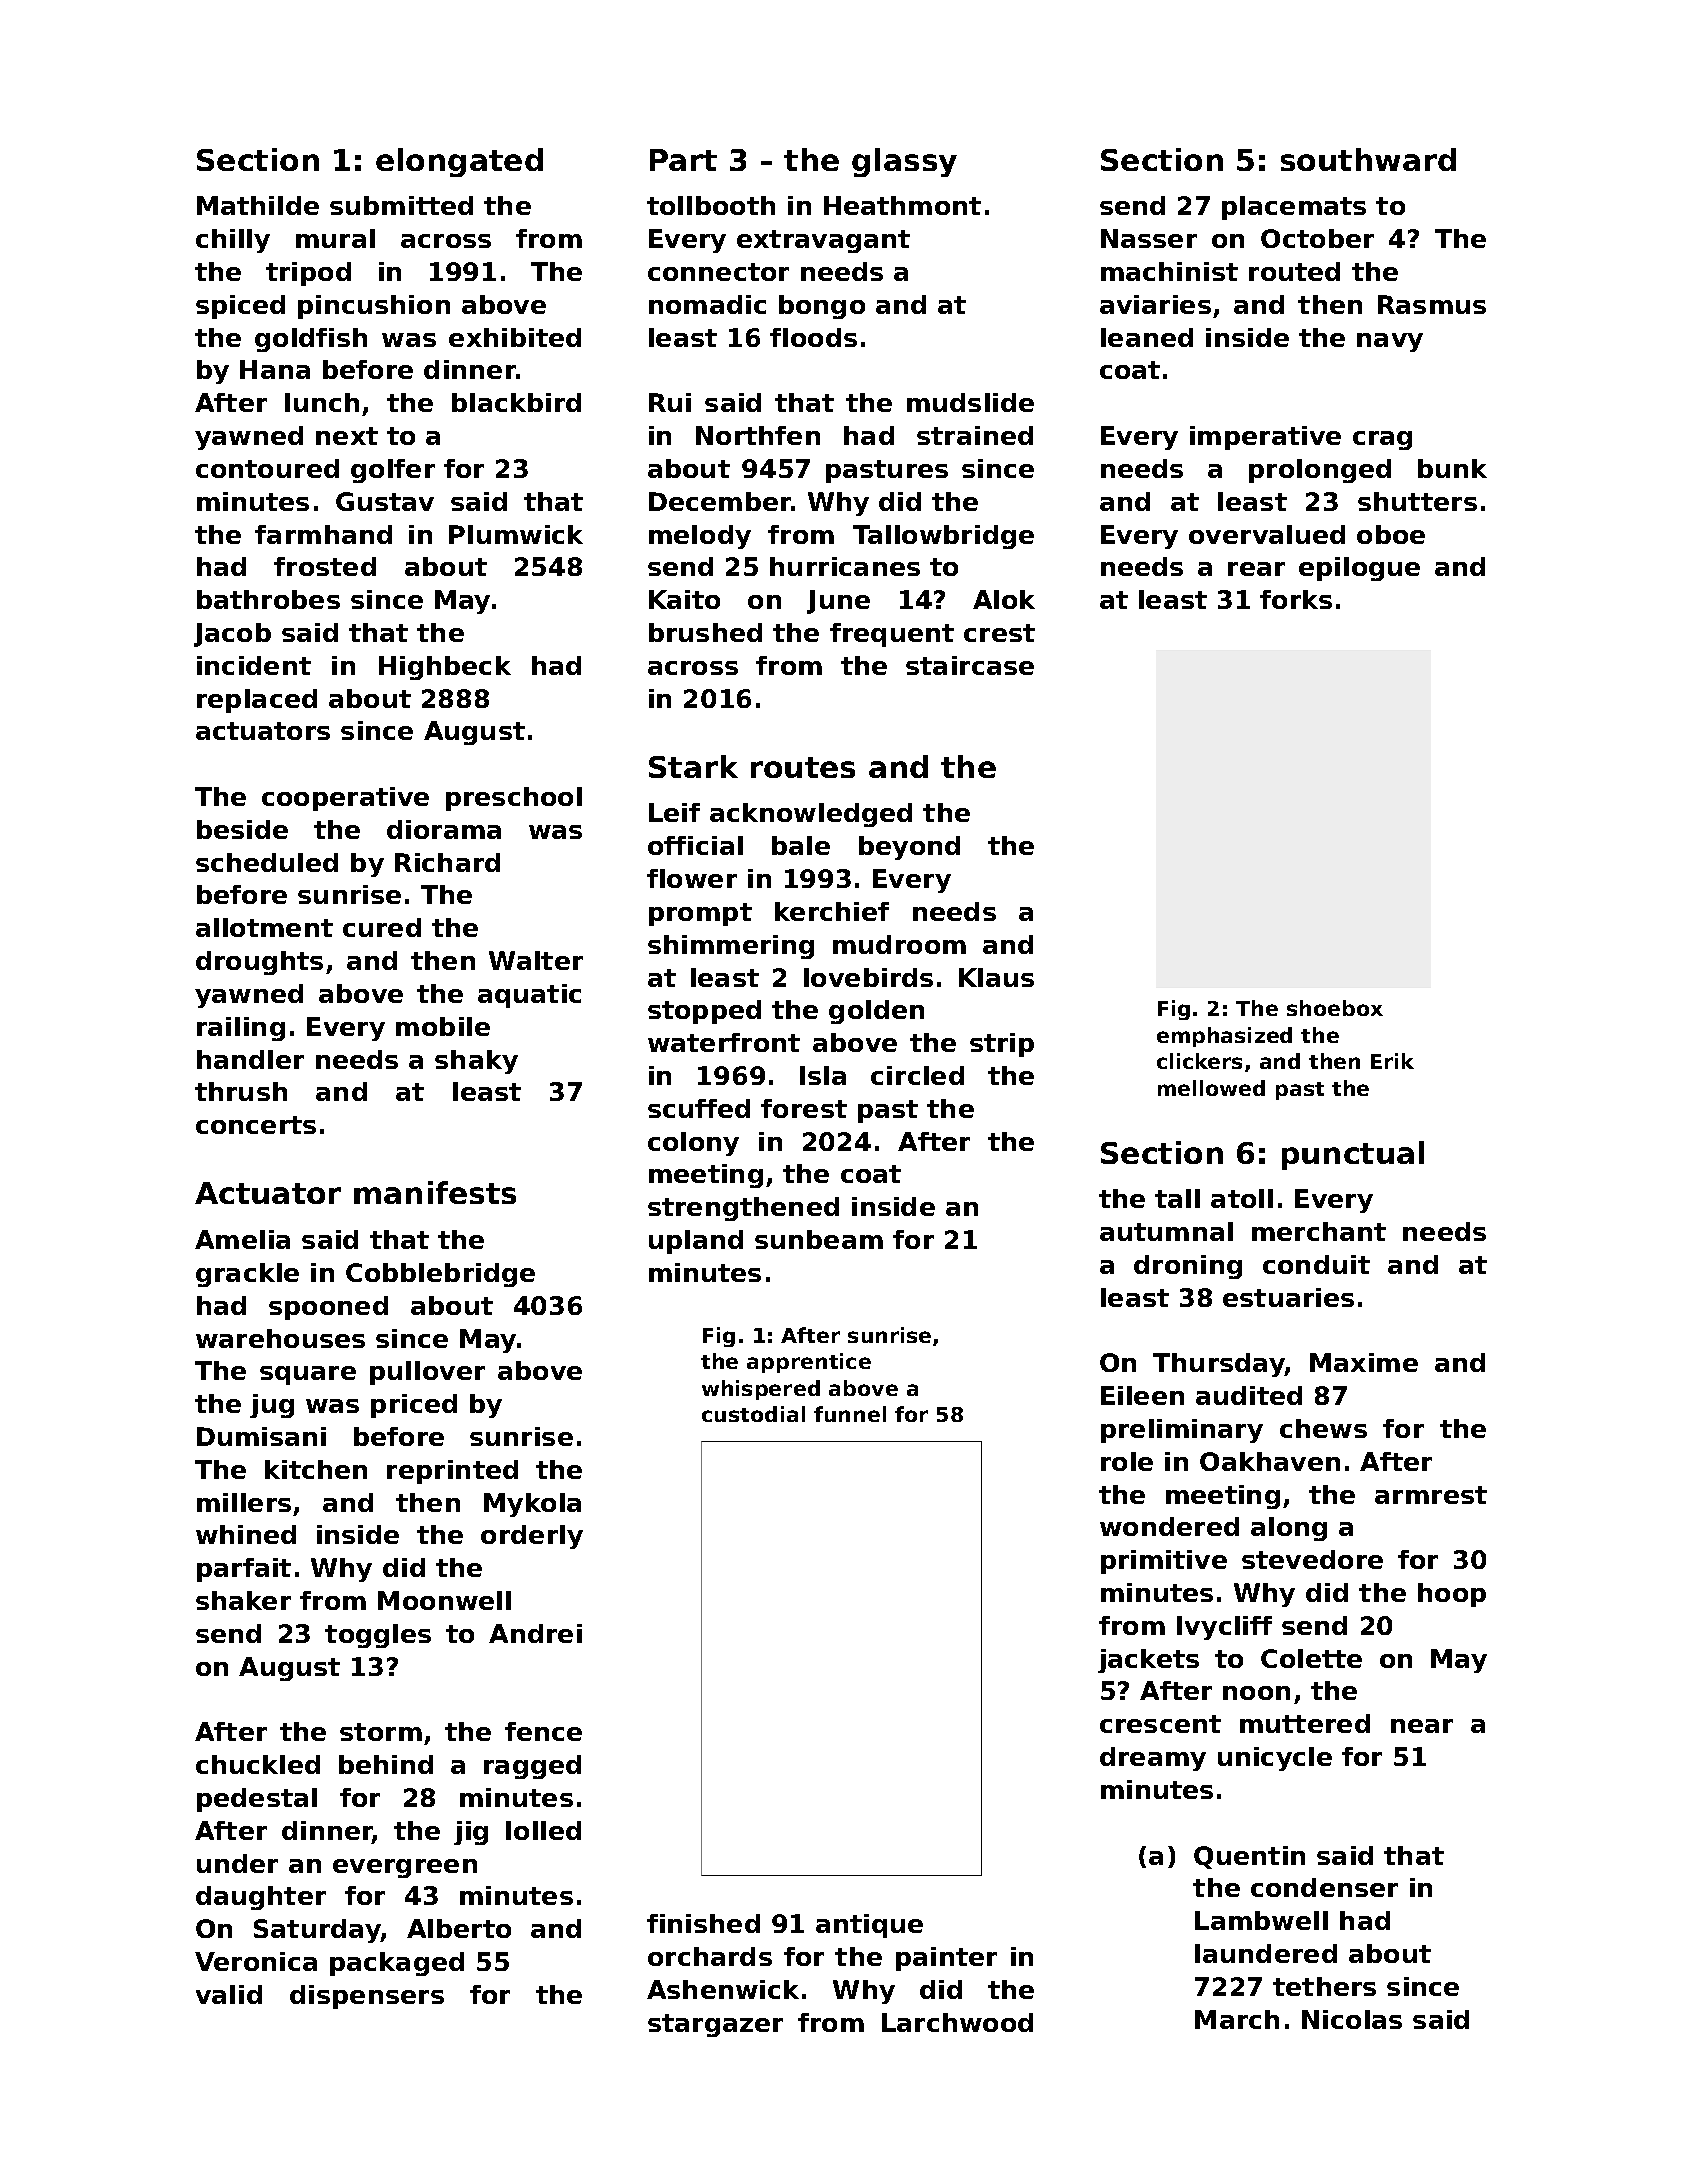  Describe the element at coordinates (1004, 599) in the page. I see `Alok` at that location.
